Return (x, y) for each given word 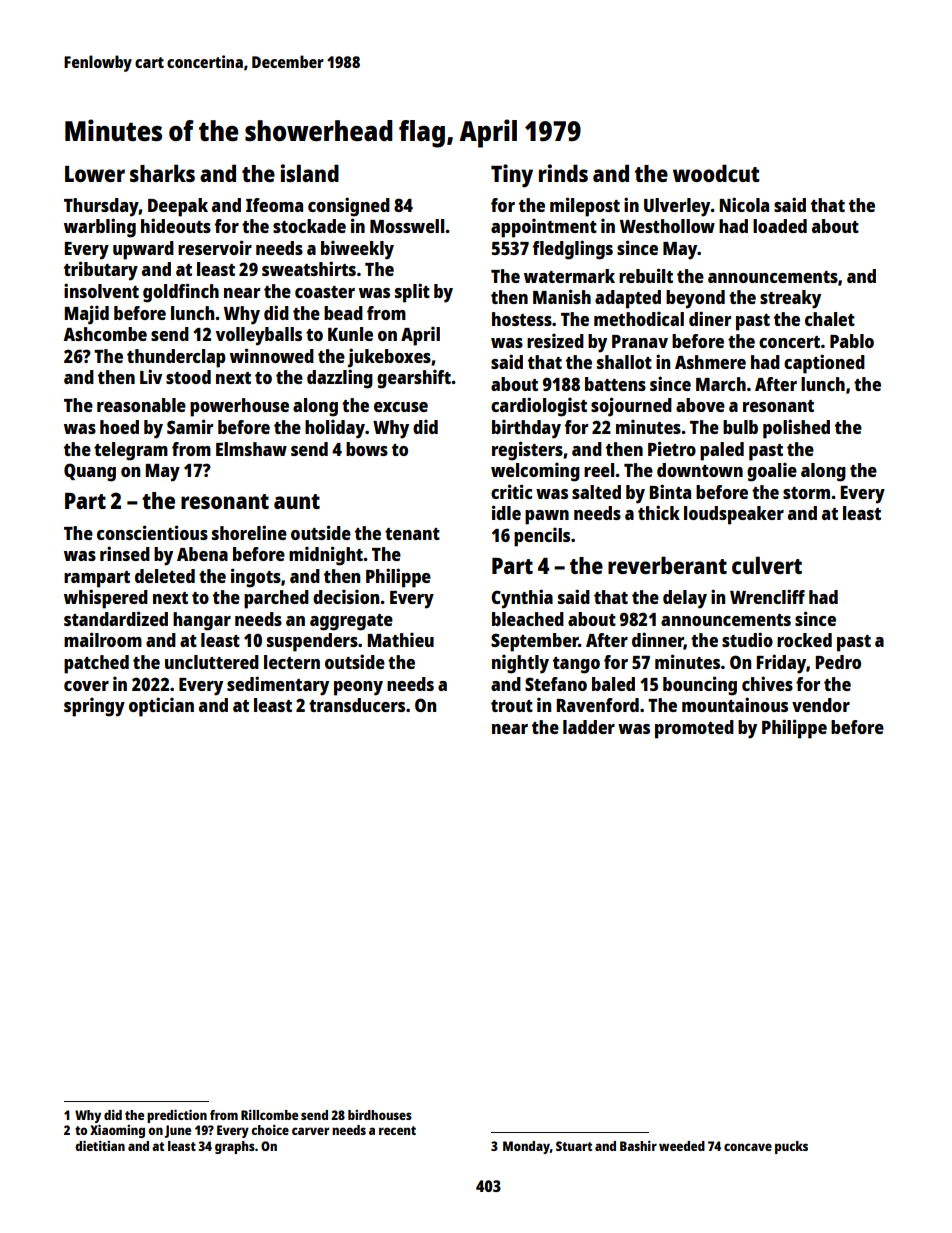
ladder (589, 727)
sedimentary (278, 686)
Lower (95, 174)
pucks (791, 1147)
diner (710, 318)
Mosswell (407, 226)
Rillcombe (269, 1115)
